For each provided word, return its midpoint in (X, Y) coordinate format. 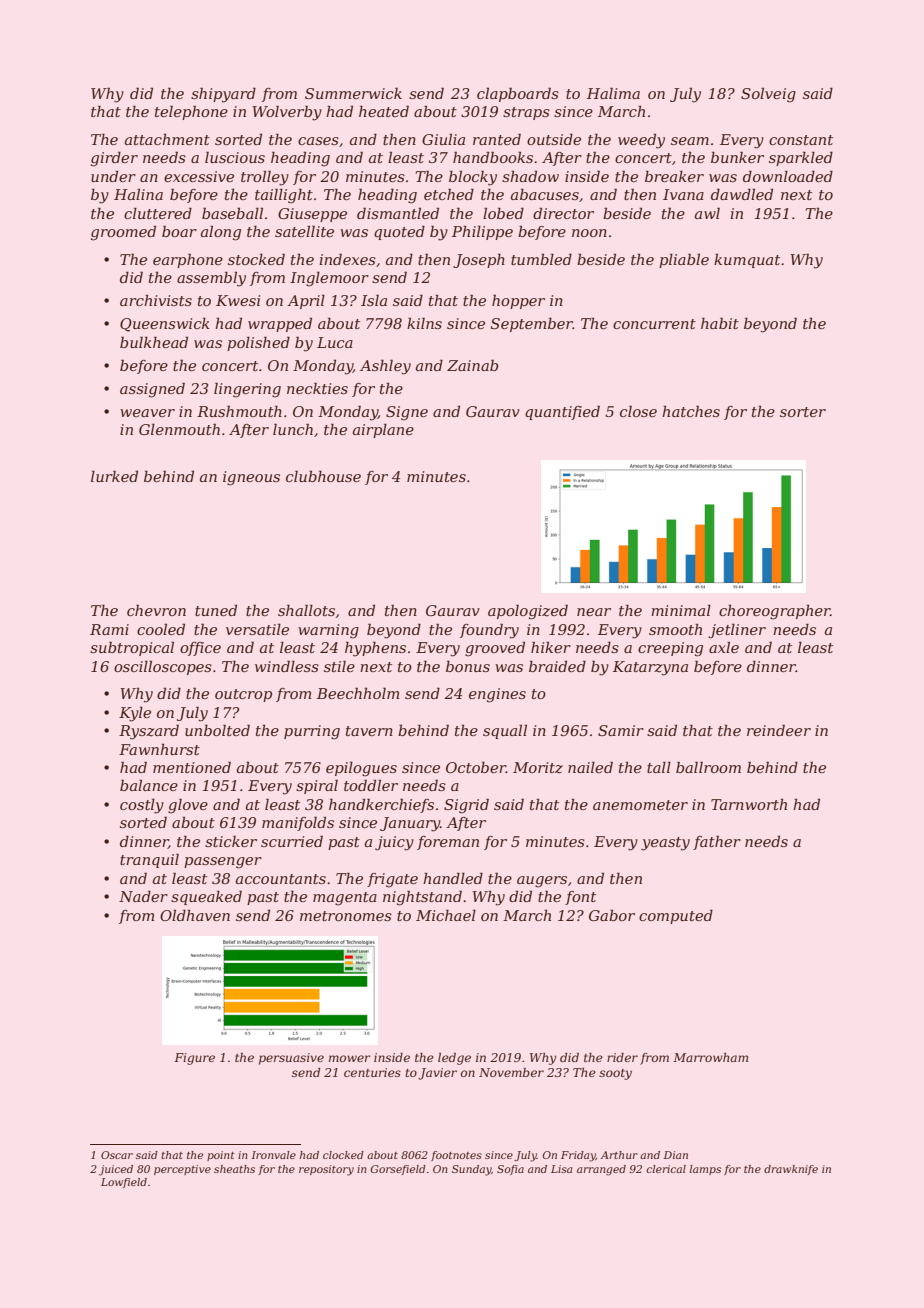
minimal (681, 610)
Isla (374, 300)
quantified (562, 412)
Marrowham (710, 1057)
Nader (143, 896)
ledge (454, 1059)
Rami (109, 629)
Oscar (117, 1155)
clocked (343, 1155)
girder (114, 159)
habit (720, 323)
